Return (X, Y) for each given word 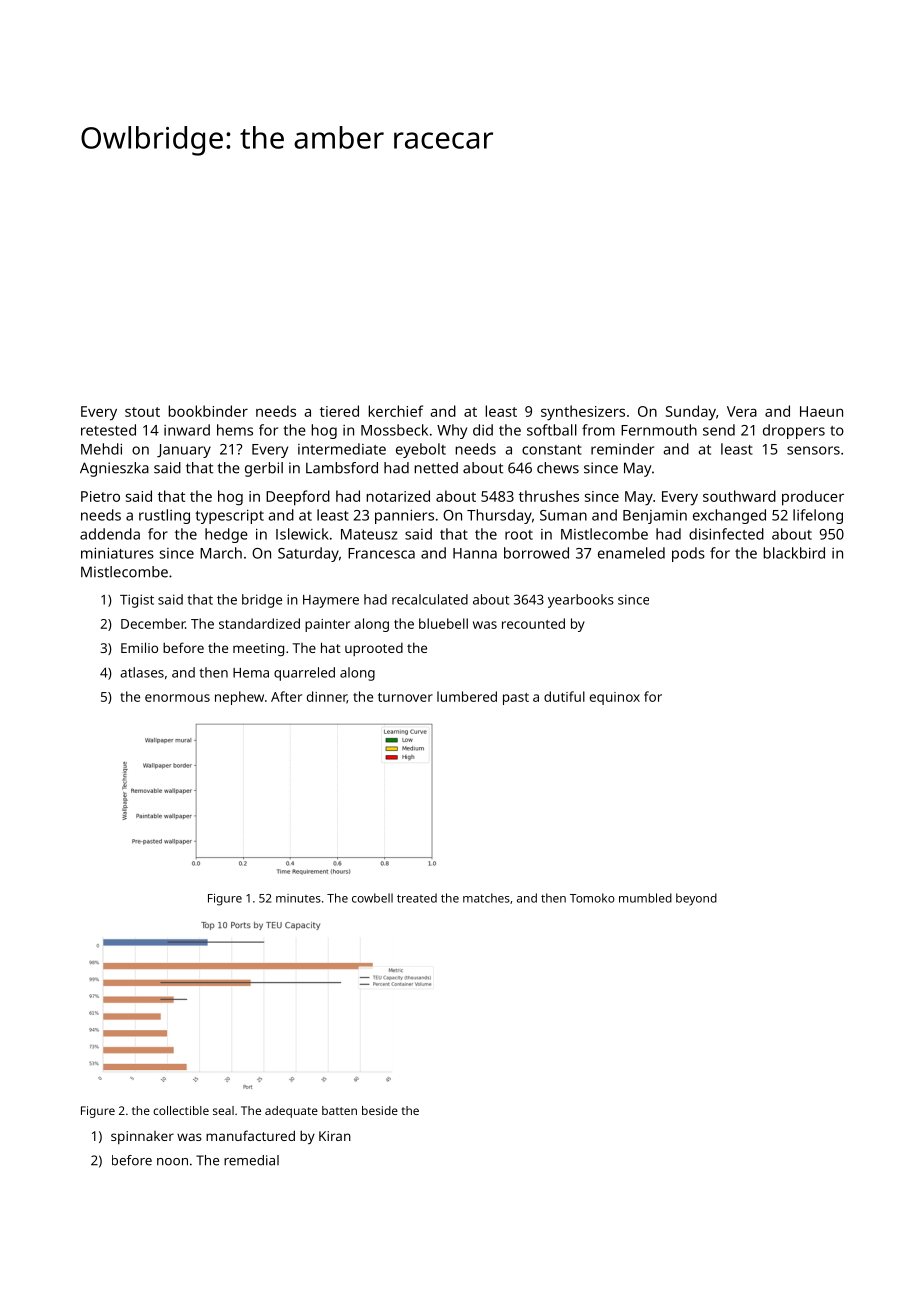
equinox (615, 698)
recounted (533, 623)
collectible (181, 1110)
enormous (177, 698)
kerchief (395, 411)
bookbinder (208, 411)
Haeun (821, 411)
